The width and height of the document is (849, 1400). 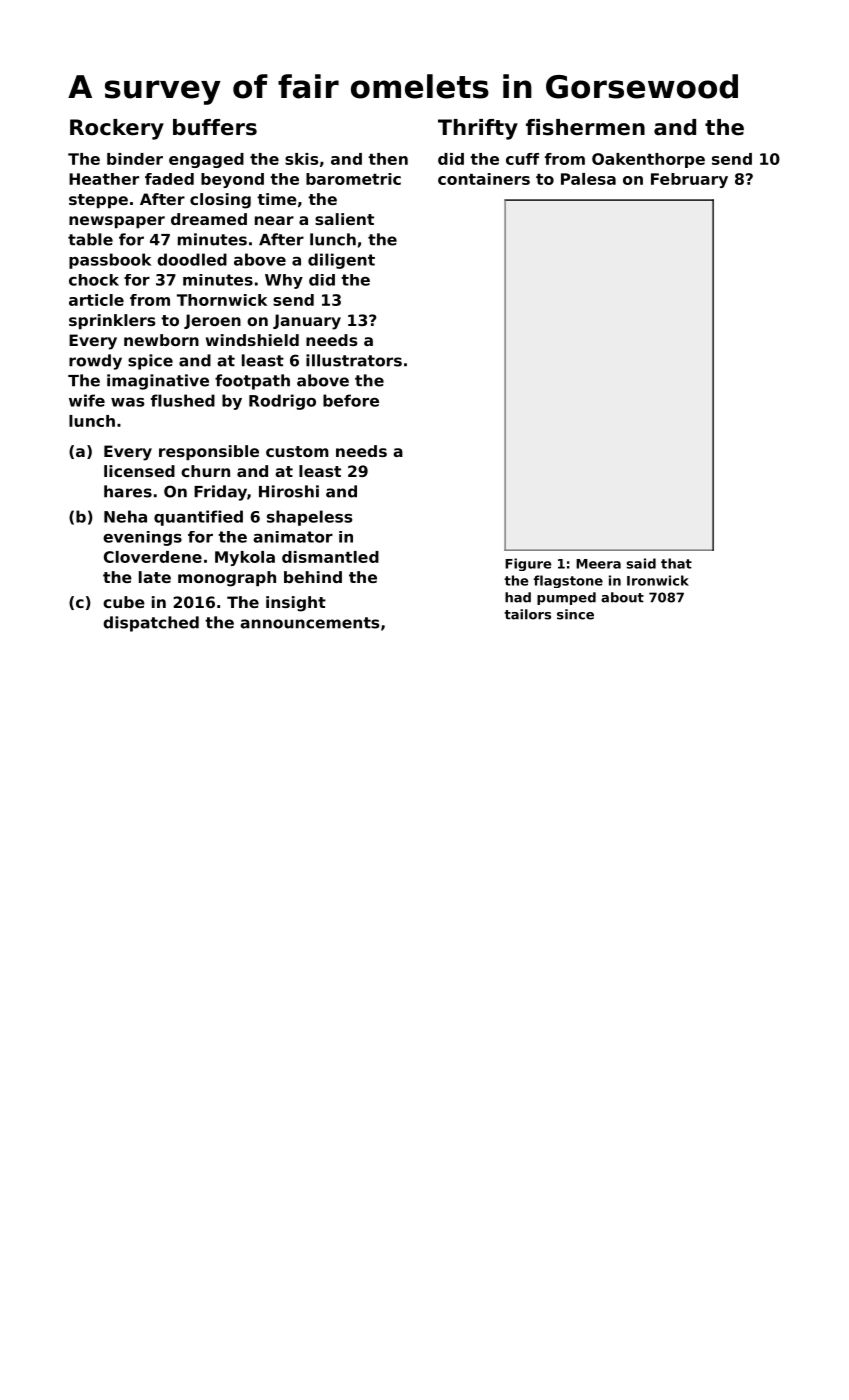 I want to click on dispatched, so click(x=151, y=624).
